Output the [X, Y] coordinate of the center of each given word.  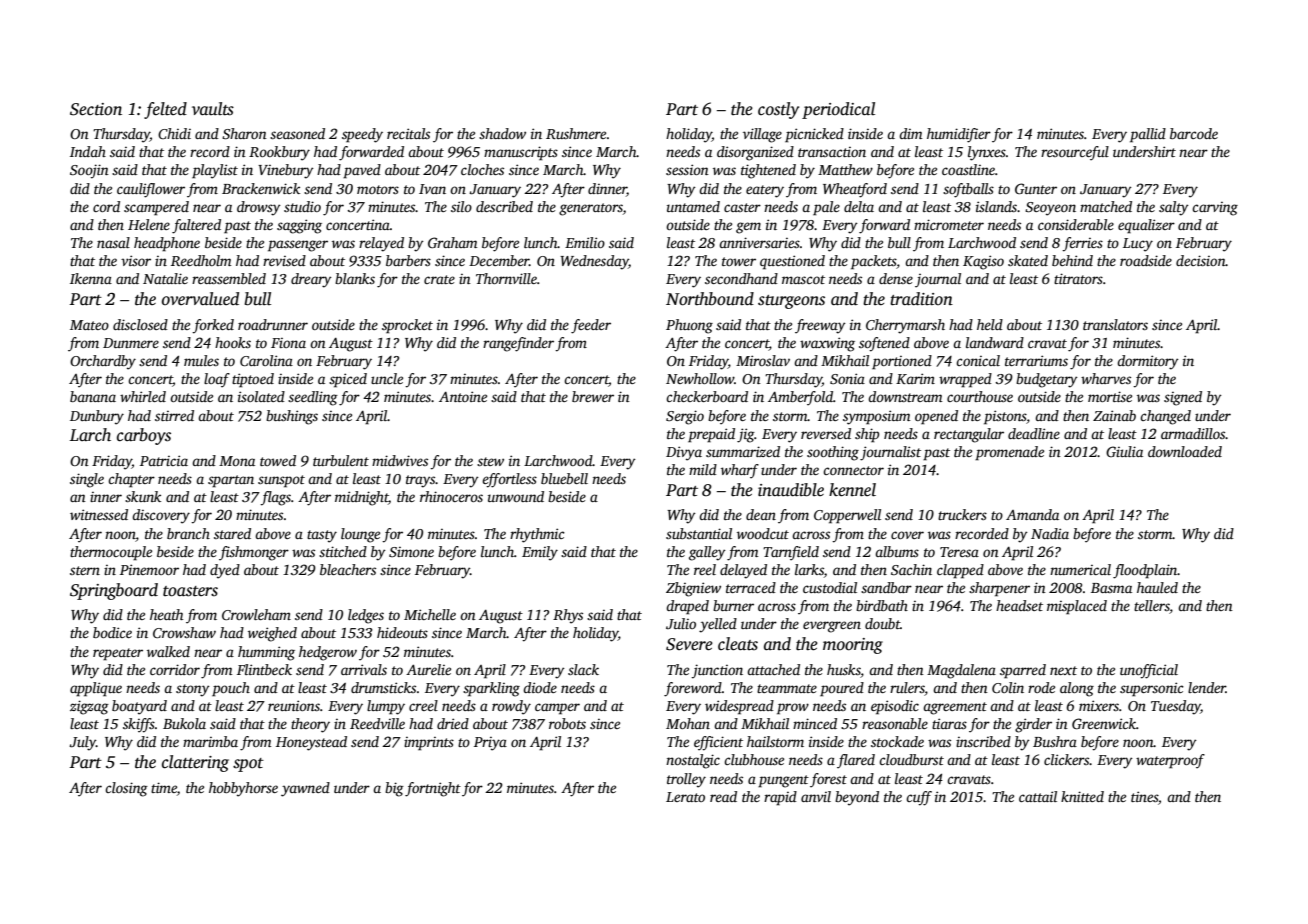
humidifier [959, 135]
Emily [540, 553]
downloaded [1185, 451]
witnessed [99, 514]
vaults [213, 109]
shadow [502, 133]
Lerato [685, 797]
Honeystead [311, 743]
